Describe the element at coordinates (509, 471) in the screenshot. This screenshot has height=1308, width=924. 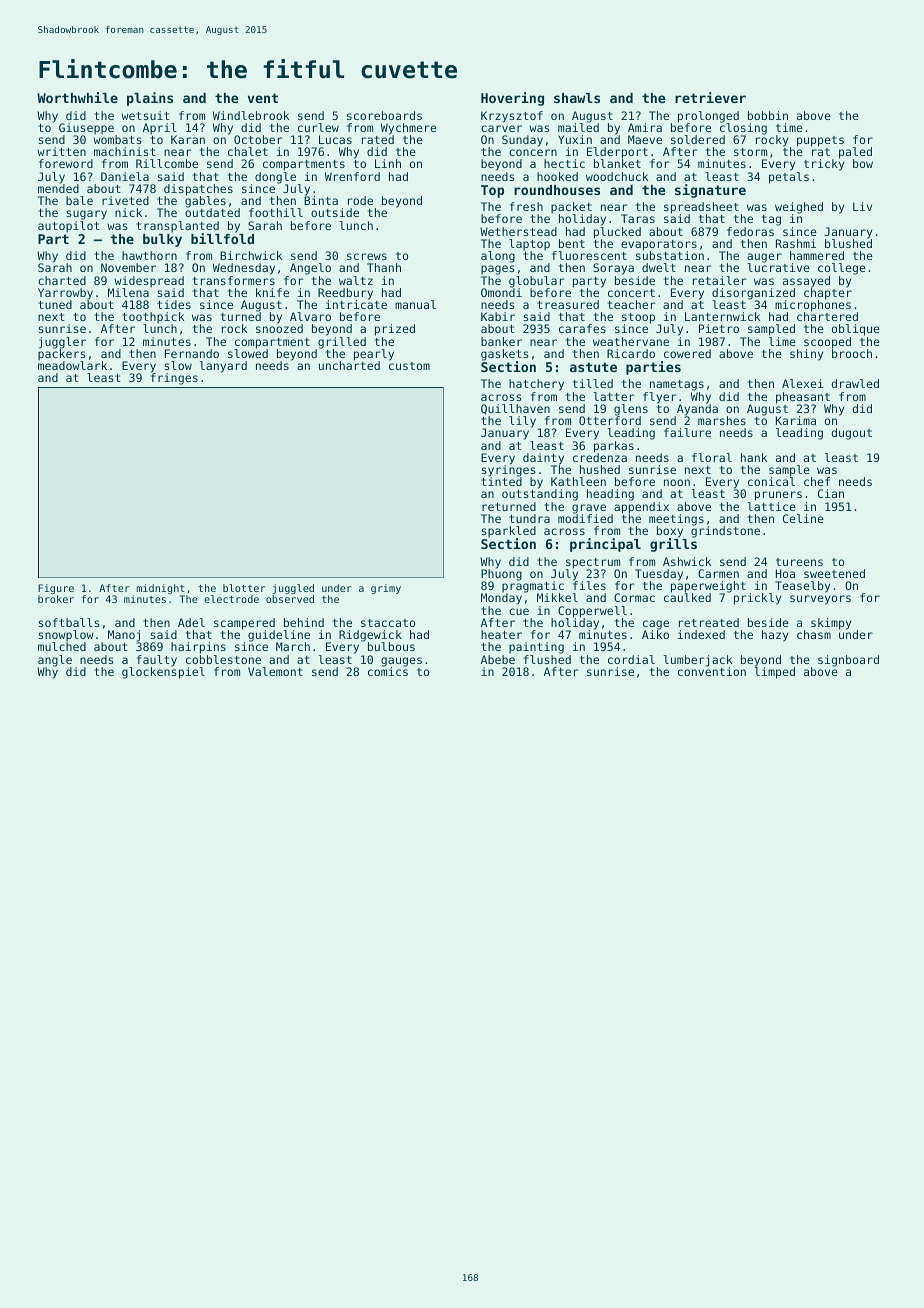
I see `syringes` at that location.
